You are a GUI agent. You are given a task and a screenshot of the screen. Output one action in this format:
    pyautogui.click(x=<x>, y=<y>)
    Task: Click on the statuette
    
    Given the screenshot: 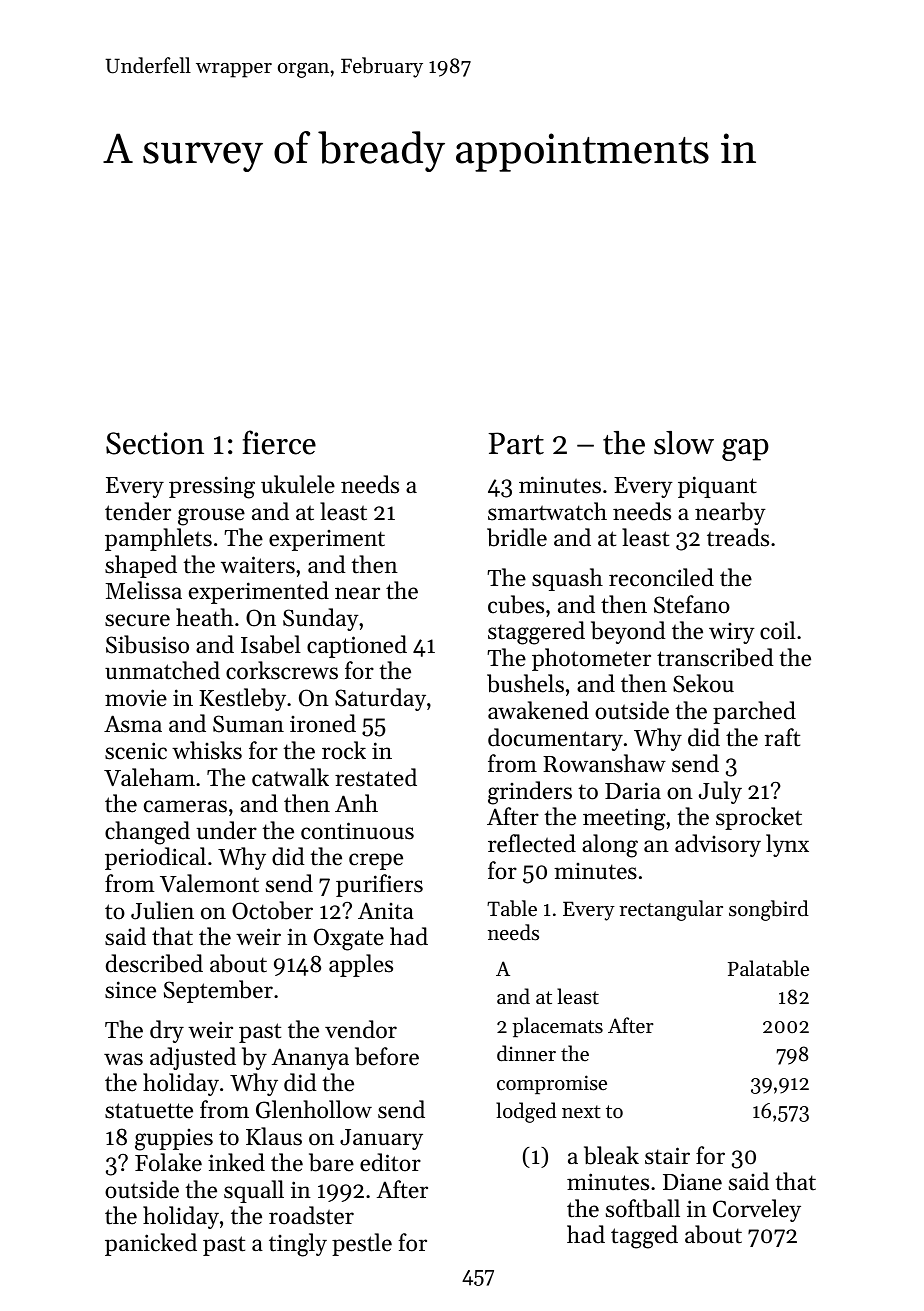 What is the action you would take?
    pyautogui.click(x=149, y=1111)
